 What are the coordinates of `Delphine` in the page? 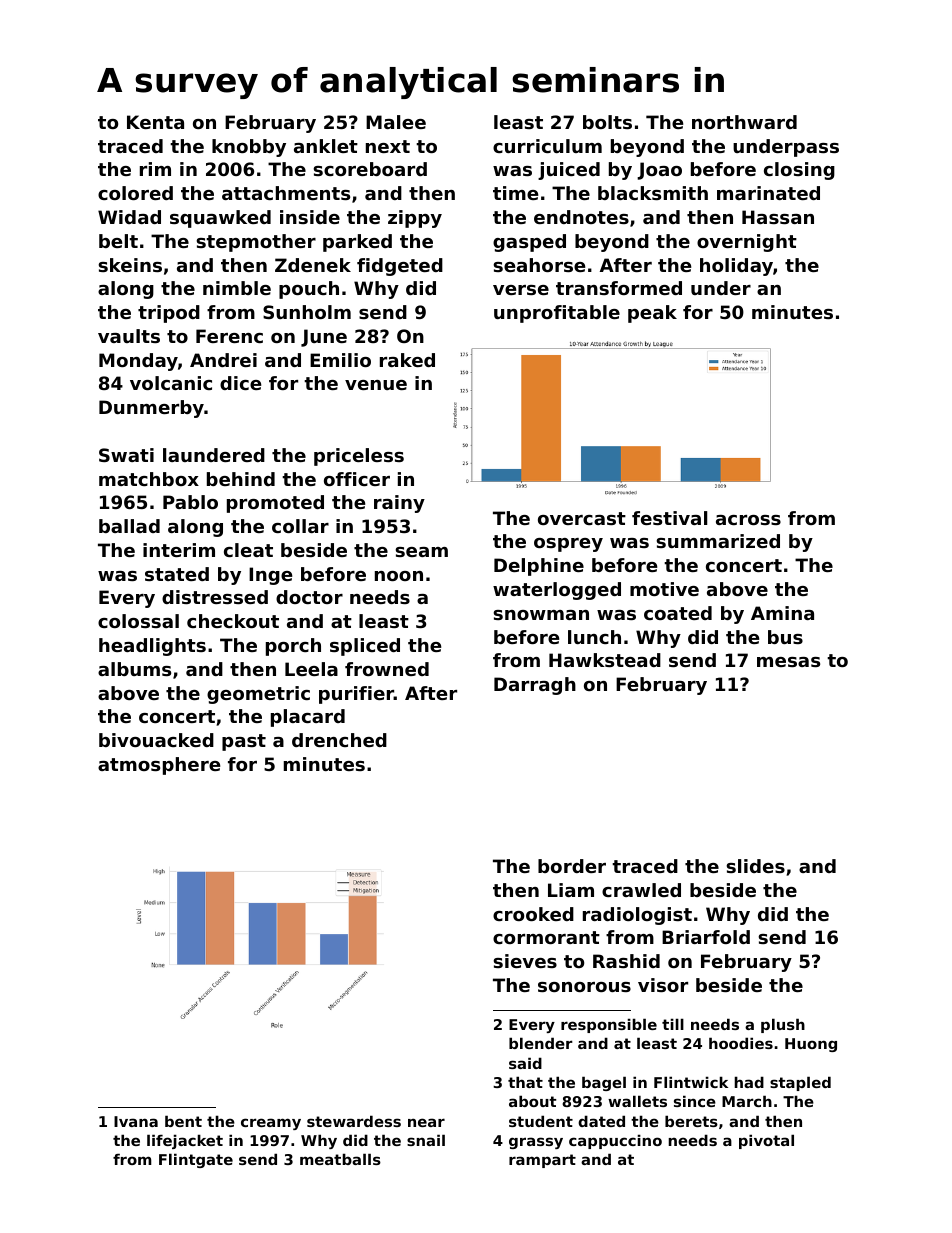 It's located at (539, 567).
